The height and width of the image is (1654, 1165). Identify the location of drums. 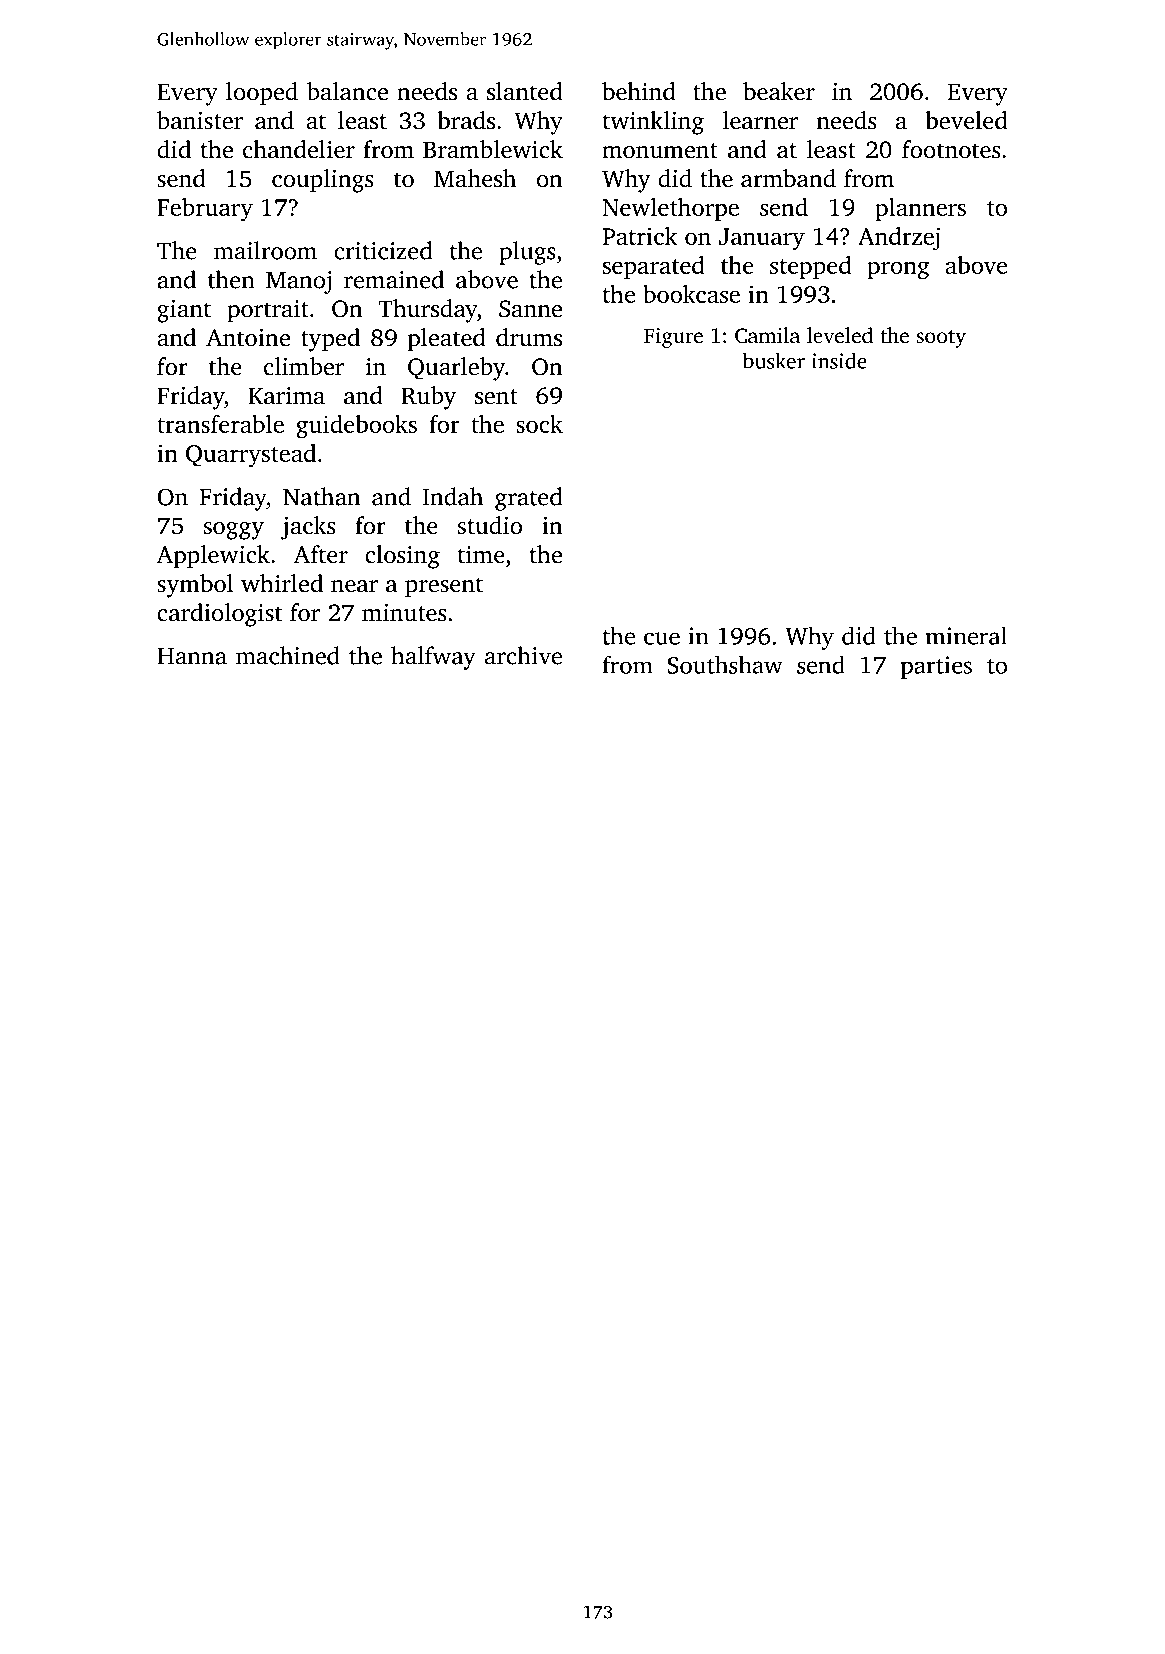
(529, 337).
